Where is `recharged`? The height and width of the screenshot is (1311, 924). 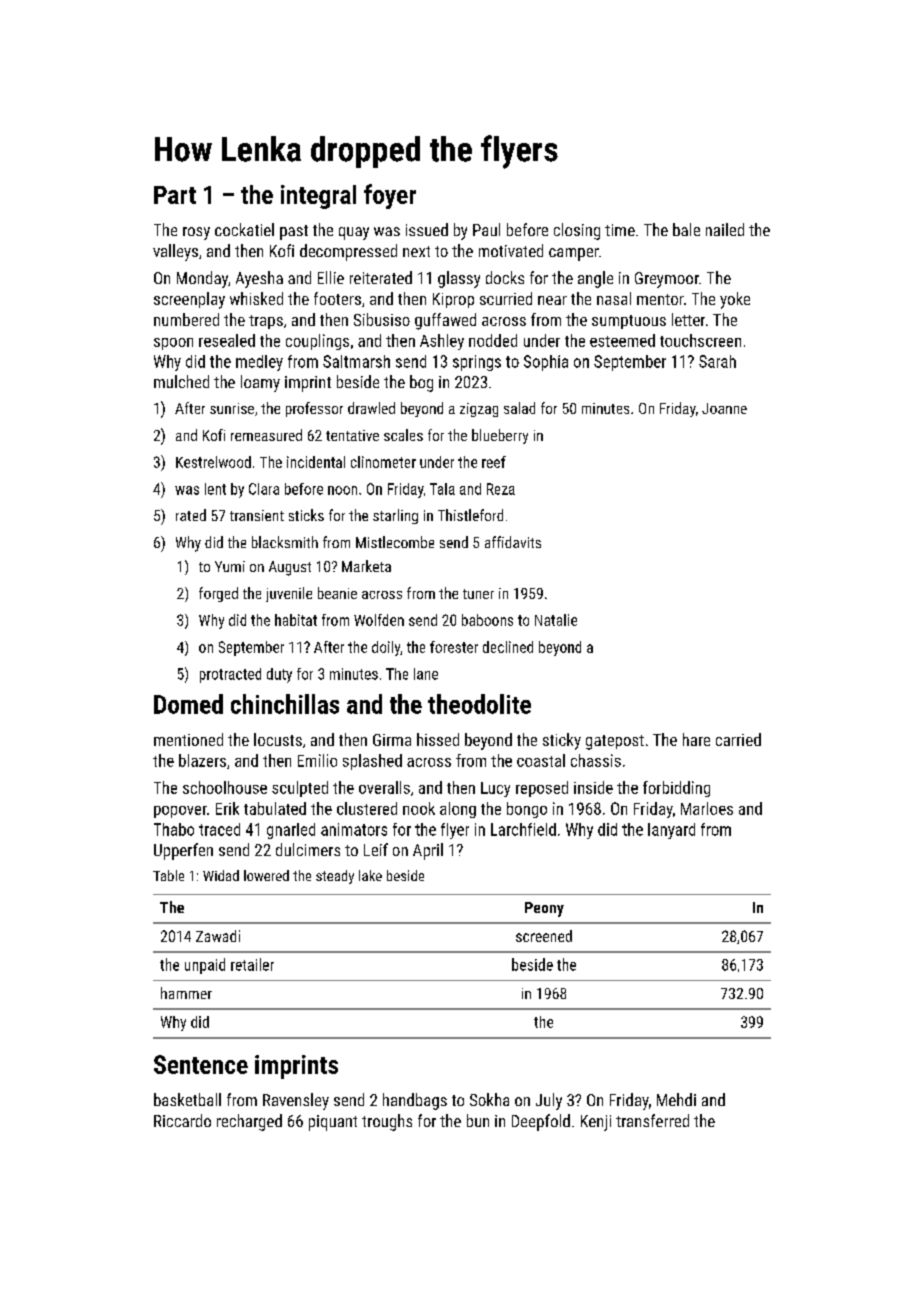 recharged is located at coordinates (249, 1122).
